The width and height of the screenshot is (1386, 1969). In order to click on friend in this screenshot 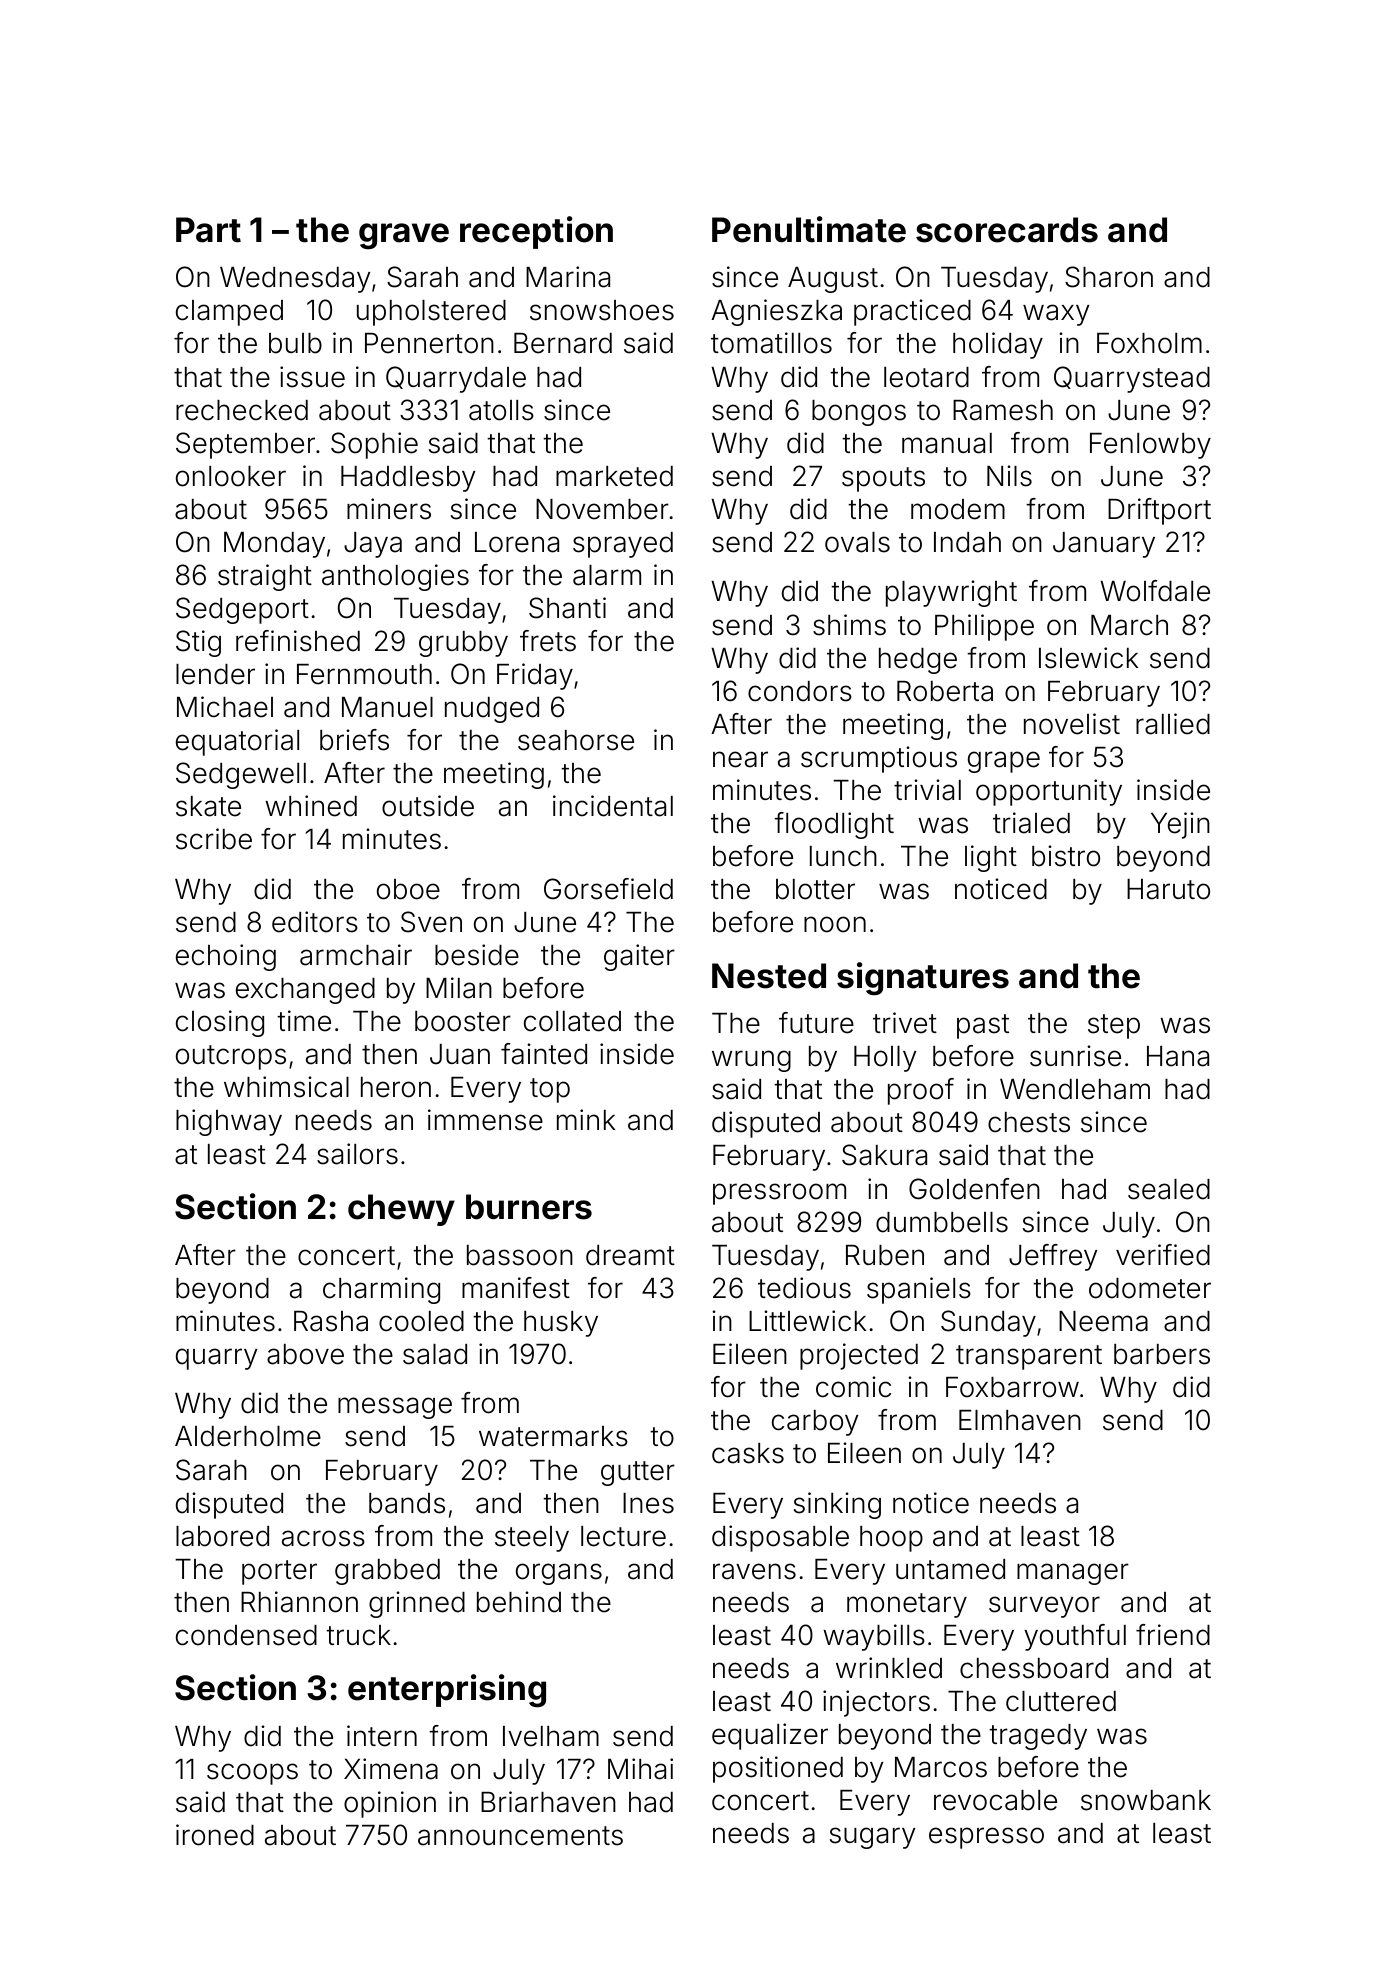, I will do `click(1173, 1635)`.
